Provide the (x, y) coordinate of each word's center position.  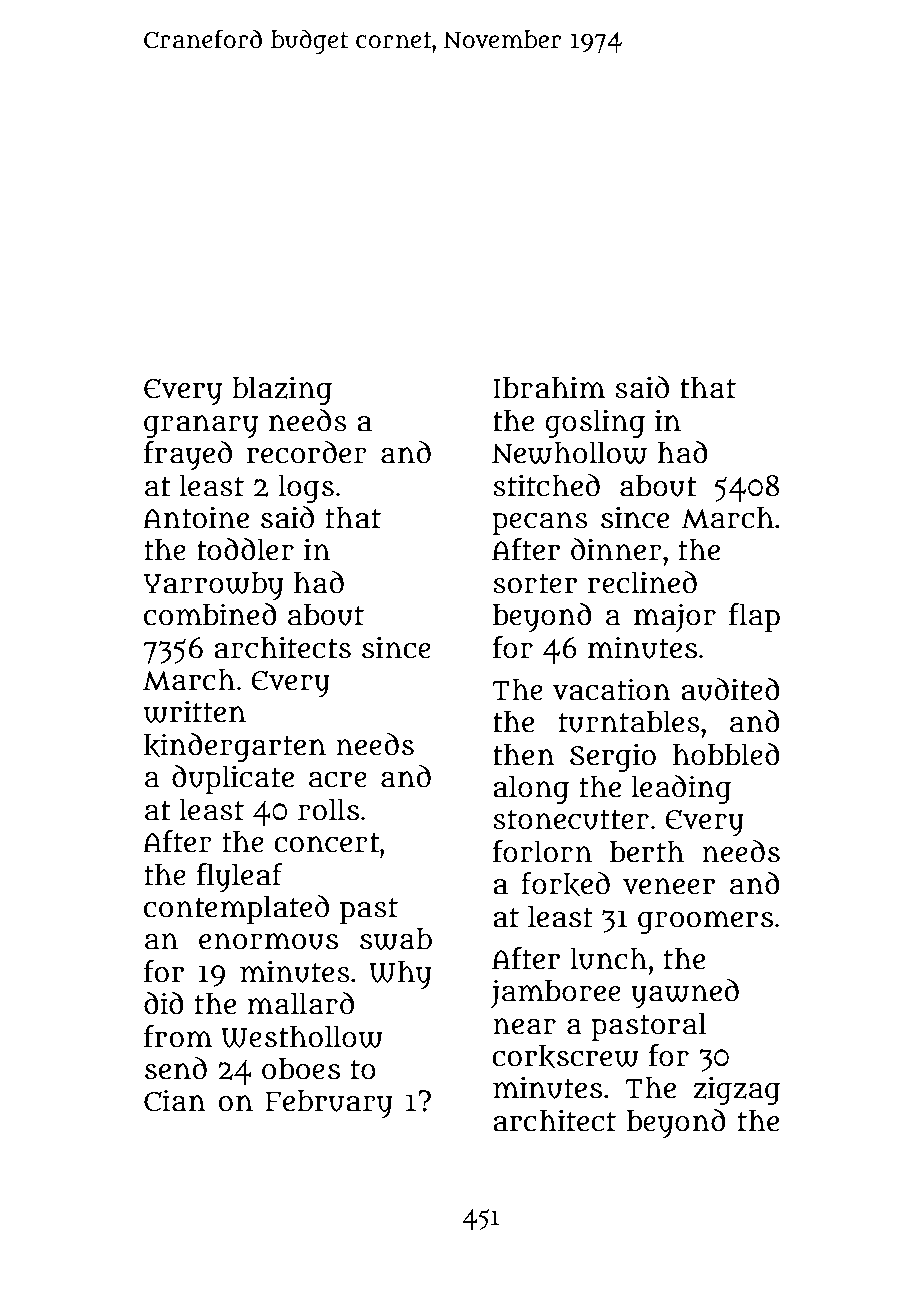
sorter (535, 584)
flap (754, 617)
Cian (175, 1100)
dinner (616, 549)
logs (306, 488)
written (195, 711)
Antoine (196, 517)
